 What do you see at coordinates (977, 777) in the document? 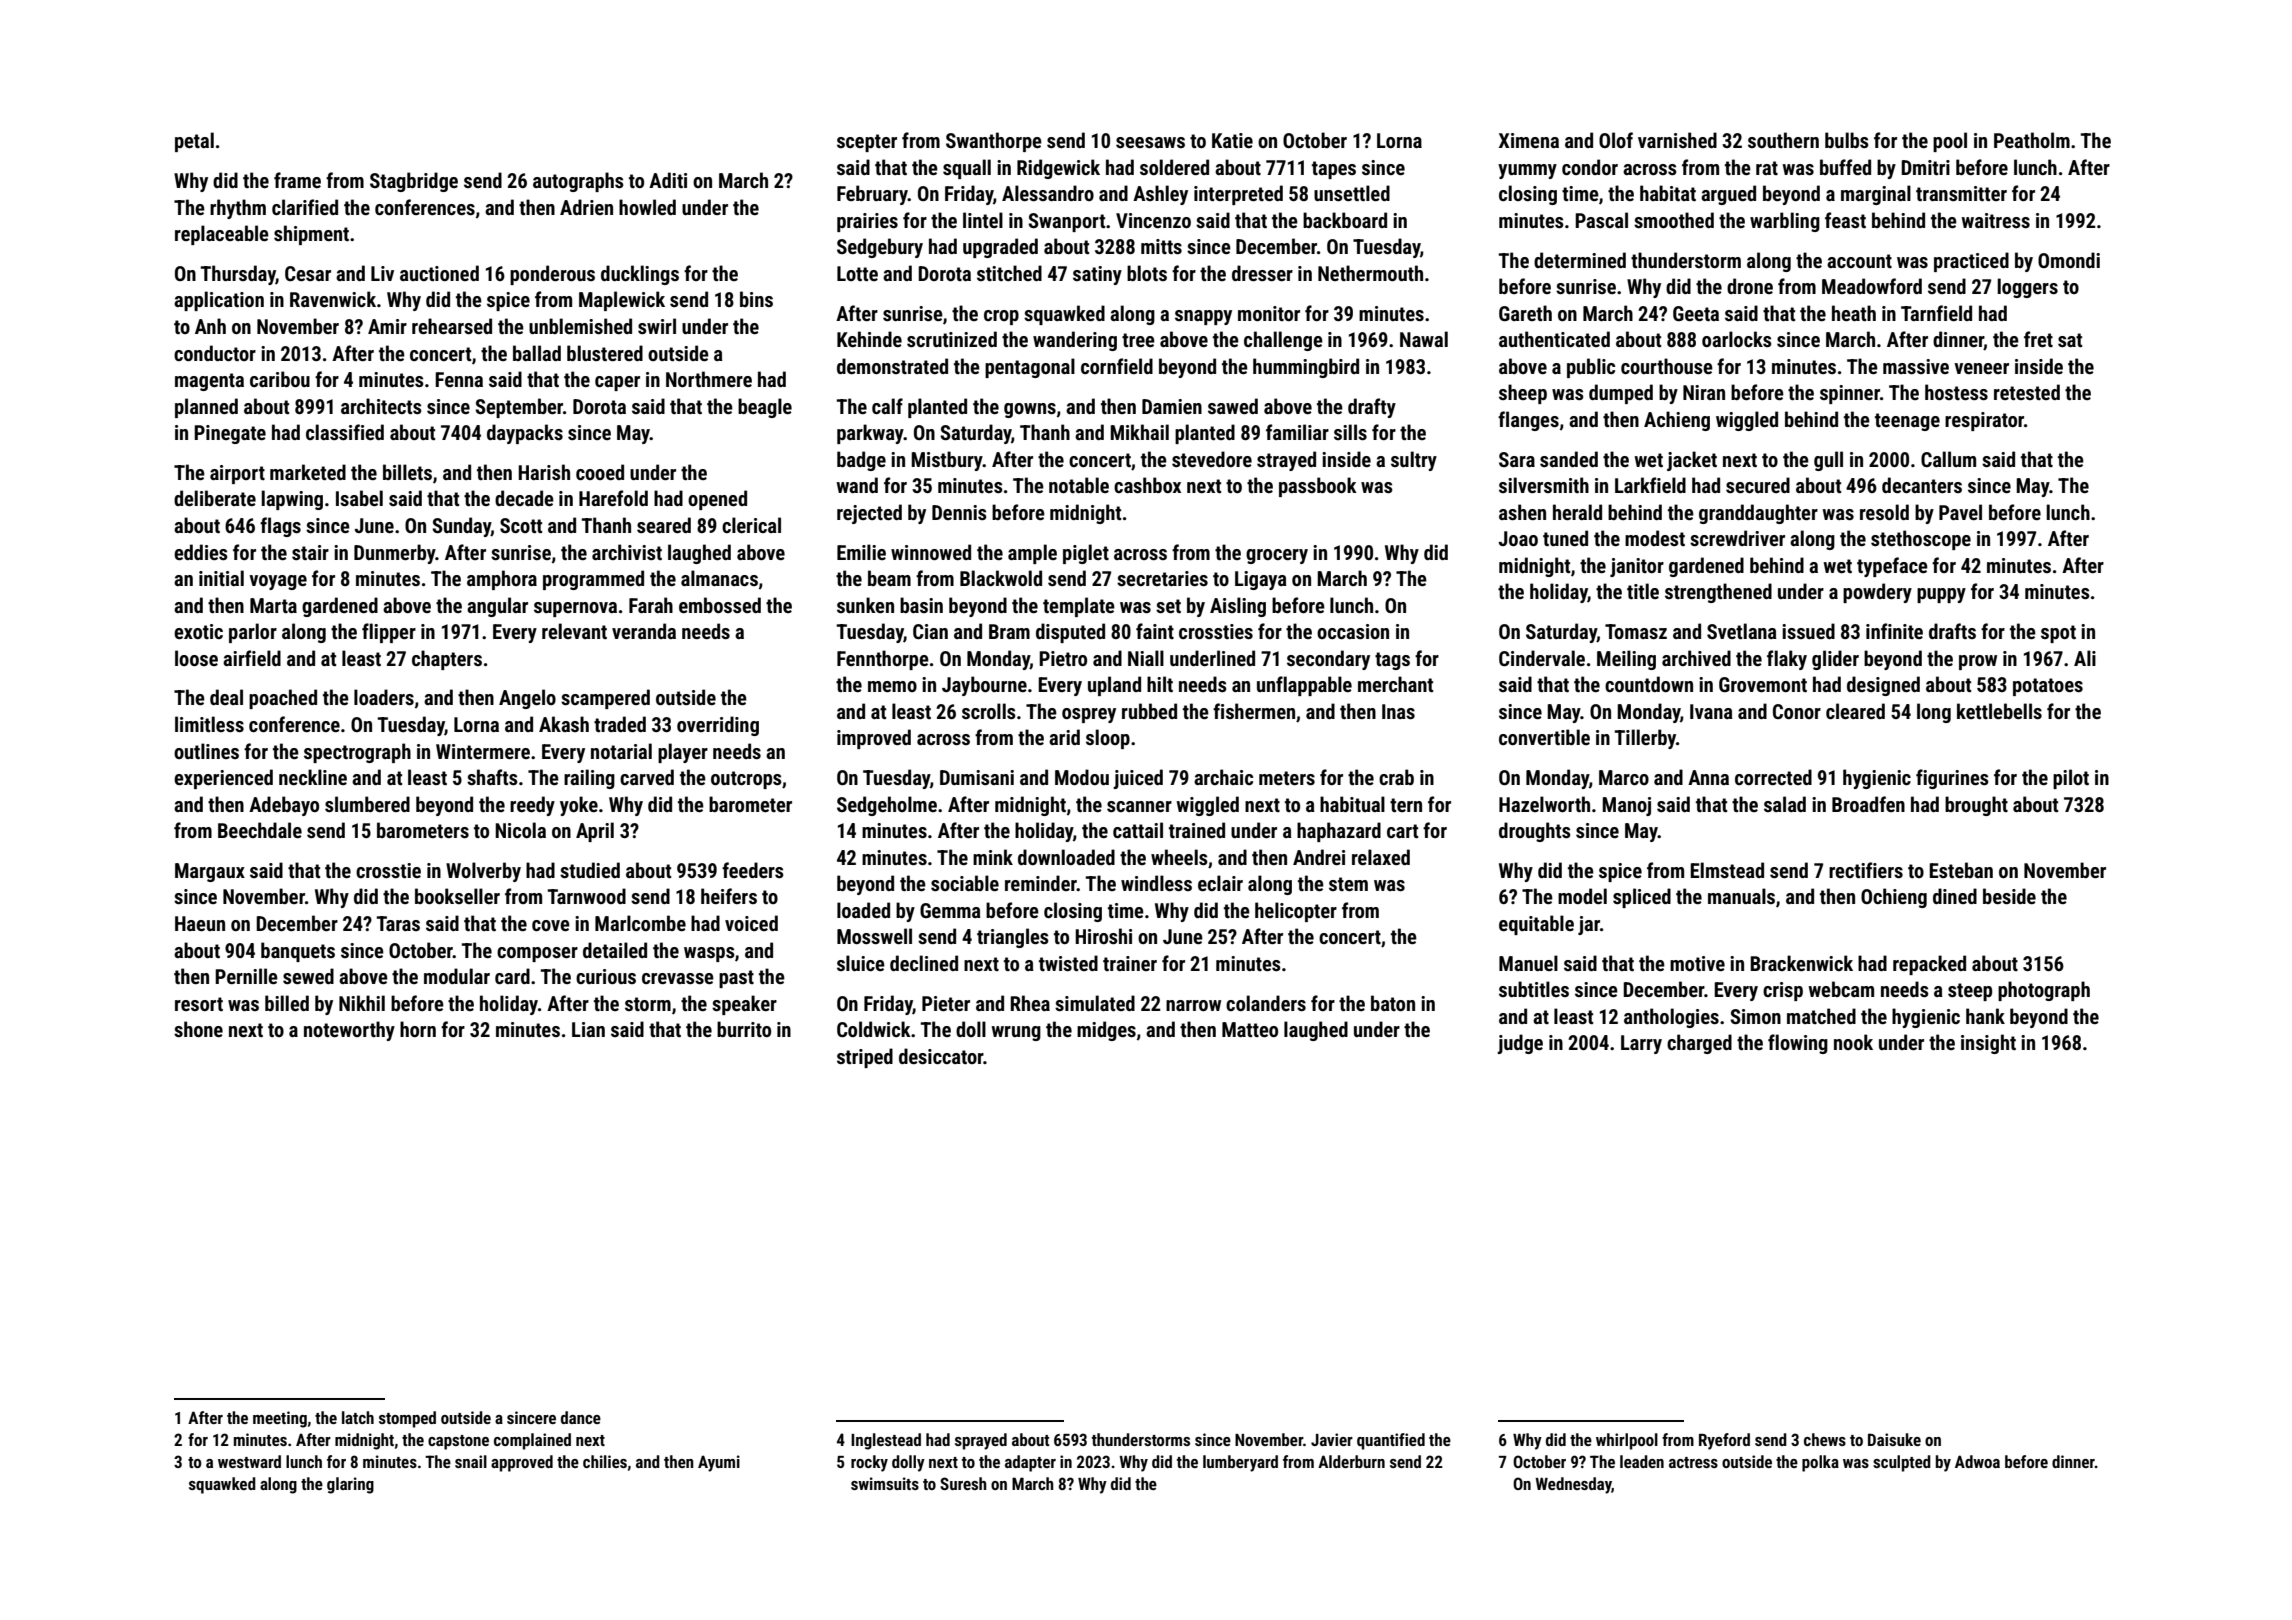
I see `Dumisani` at bounding box center [977, 777].
